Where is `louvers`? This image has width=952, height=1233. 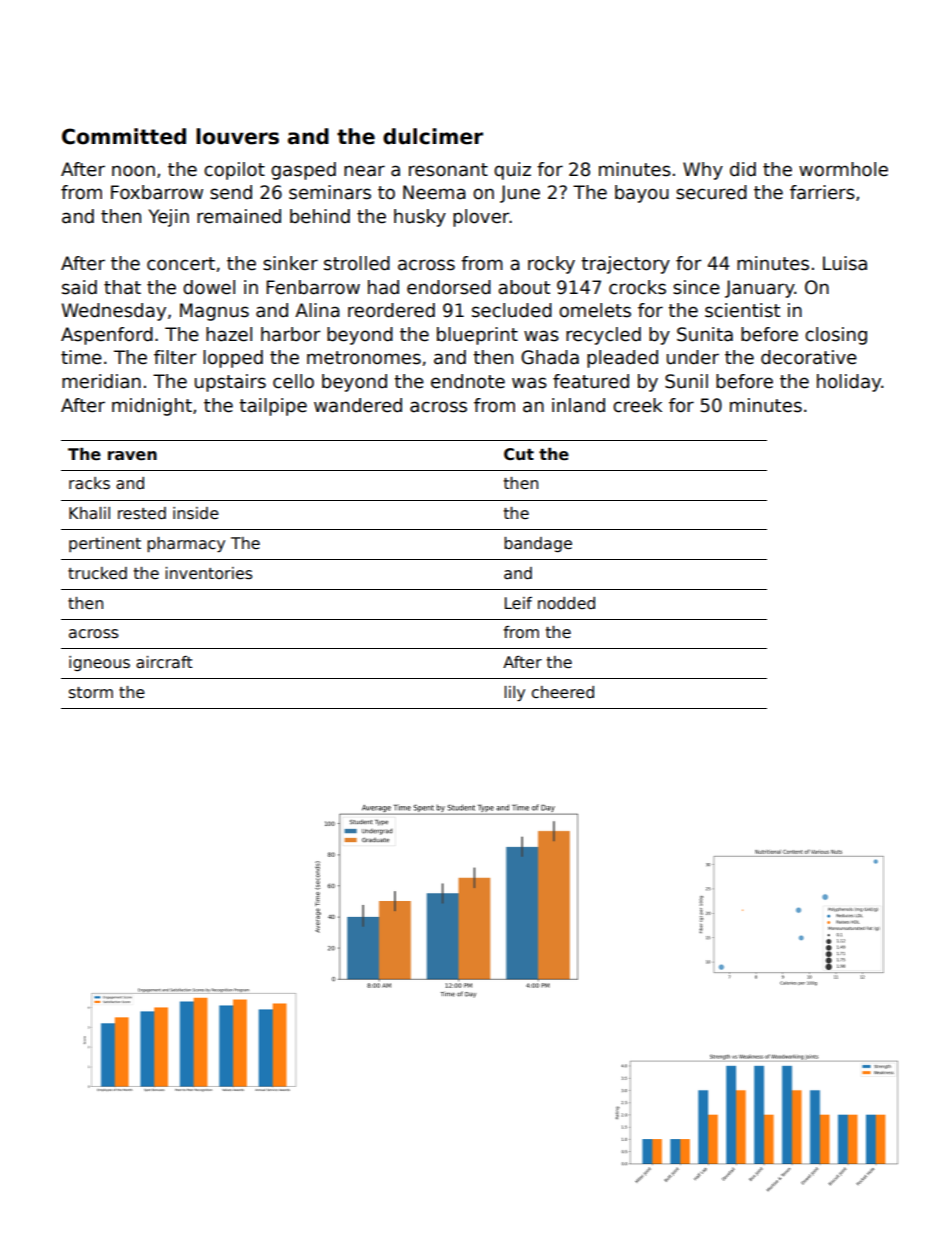 louvers is located at coordinates (237, 136).
